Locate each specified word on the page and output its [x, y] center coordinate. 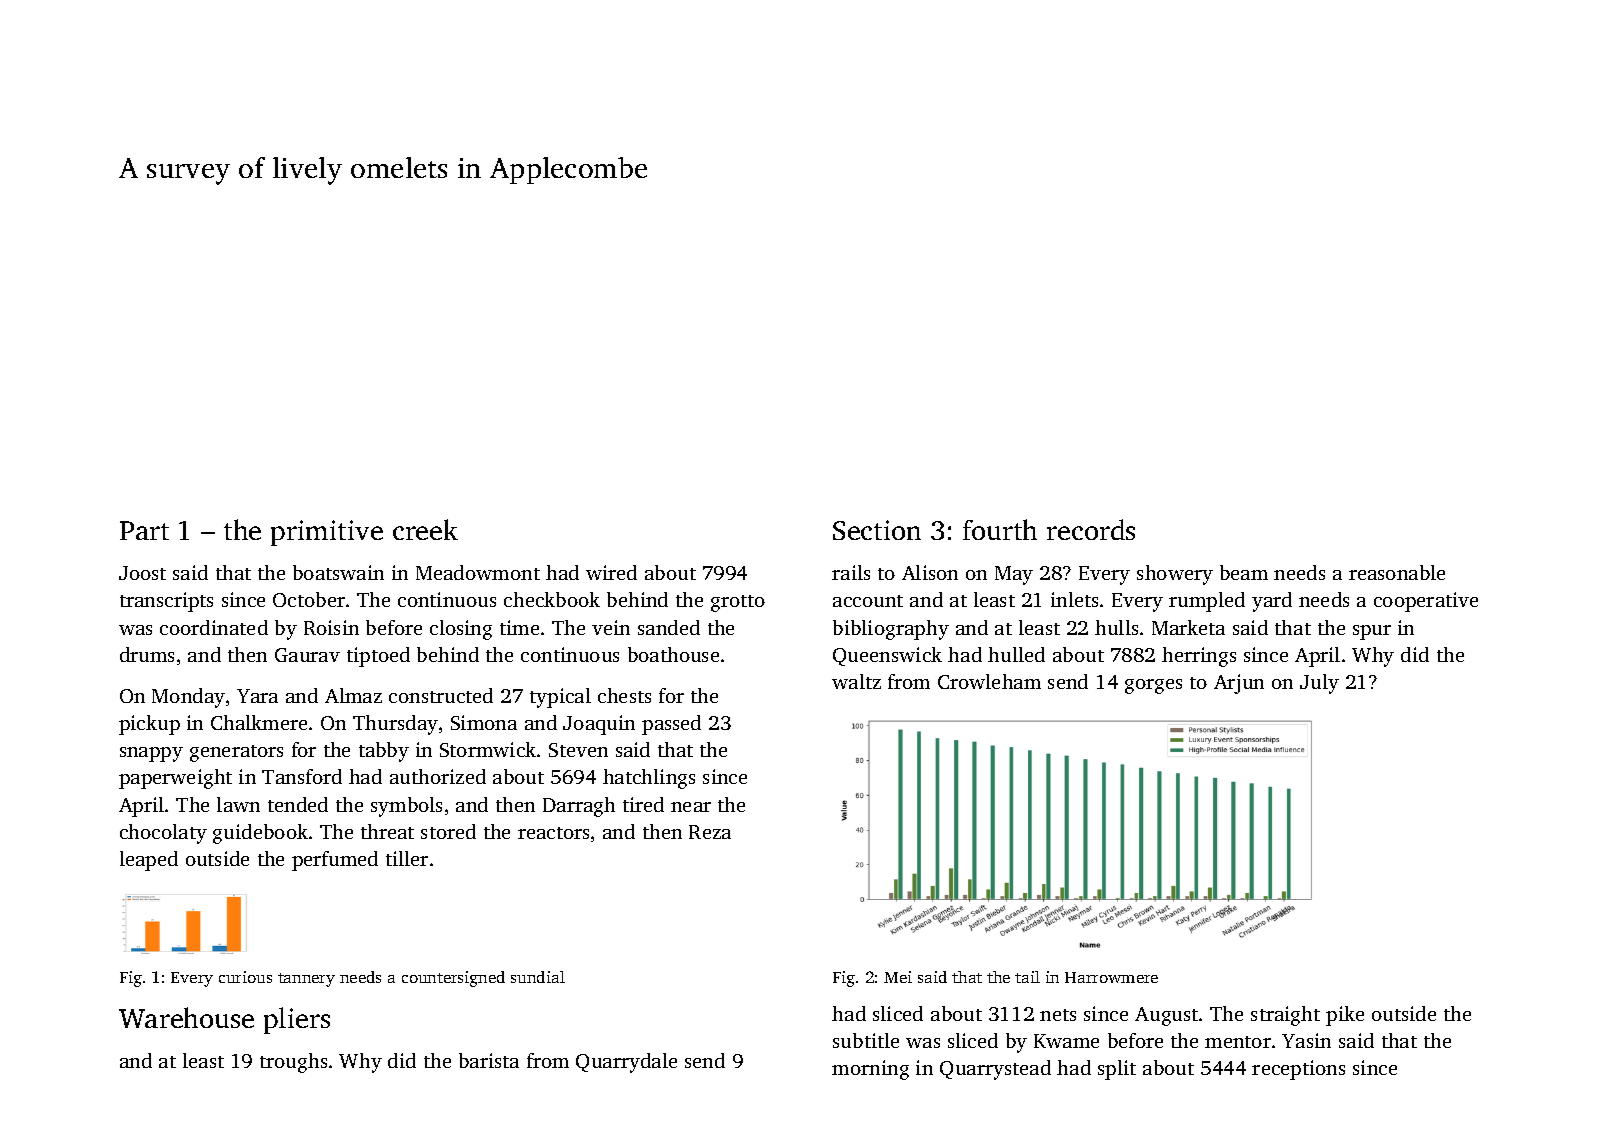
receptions [1298, 1070]
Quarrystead [995, 1070]
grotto [738, 603]
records [1091, 529]
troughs [293, 1063]
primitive [327, 533]
